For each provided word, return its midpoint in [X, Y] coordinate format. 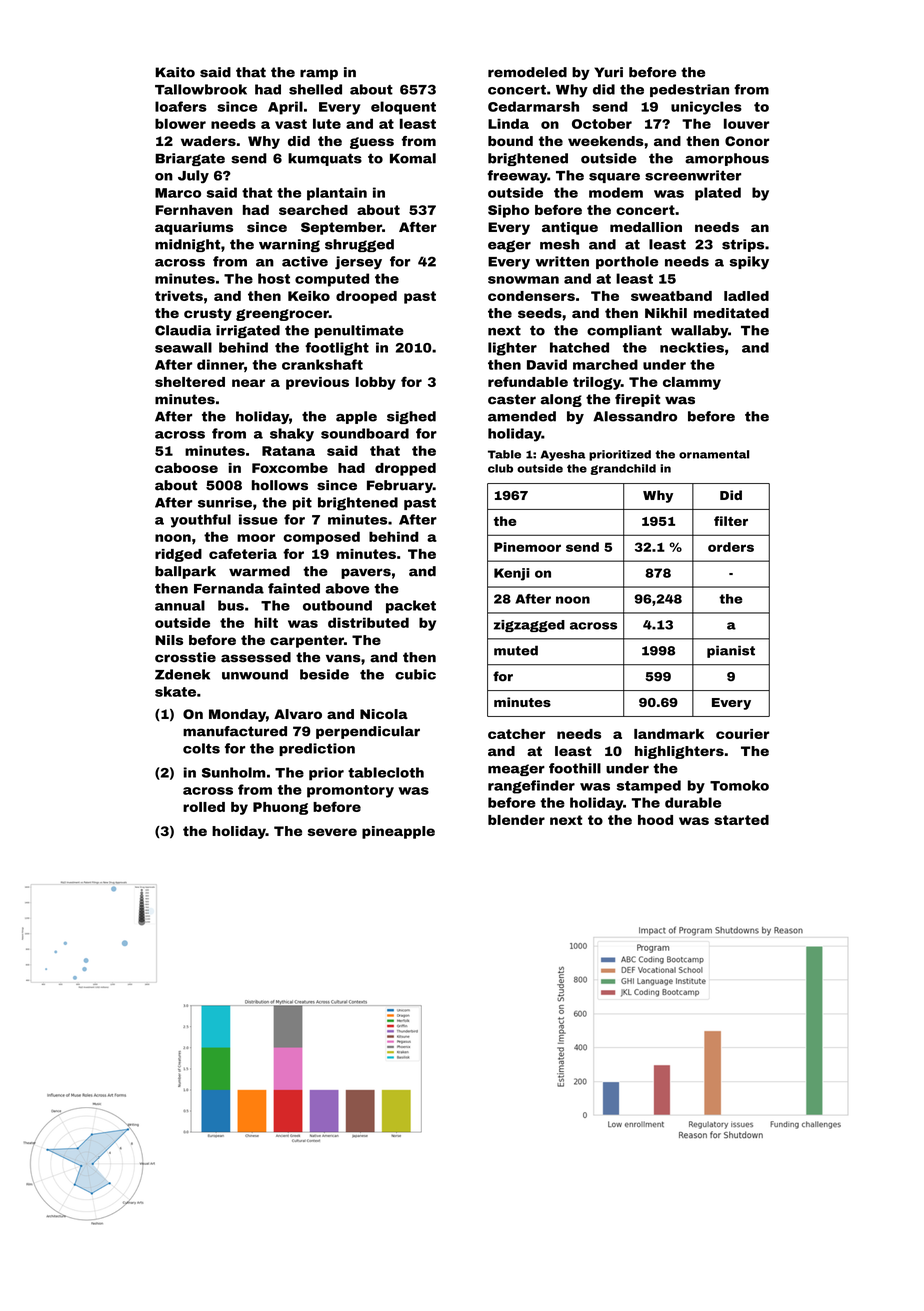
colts [201, 748]
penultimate [359, 331]
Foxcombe [290, 468]
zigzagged [529, 626]
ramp [319, 74]
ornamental [714, 454]
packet [411, 607]
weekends [606, 141]
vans [343, 658]
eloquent [403, 108]
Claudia [183, 330]
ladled [746, 296]
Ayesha [562, 455]
